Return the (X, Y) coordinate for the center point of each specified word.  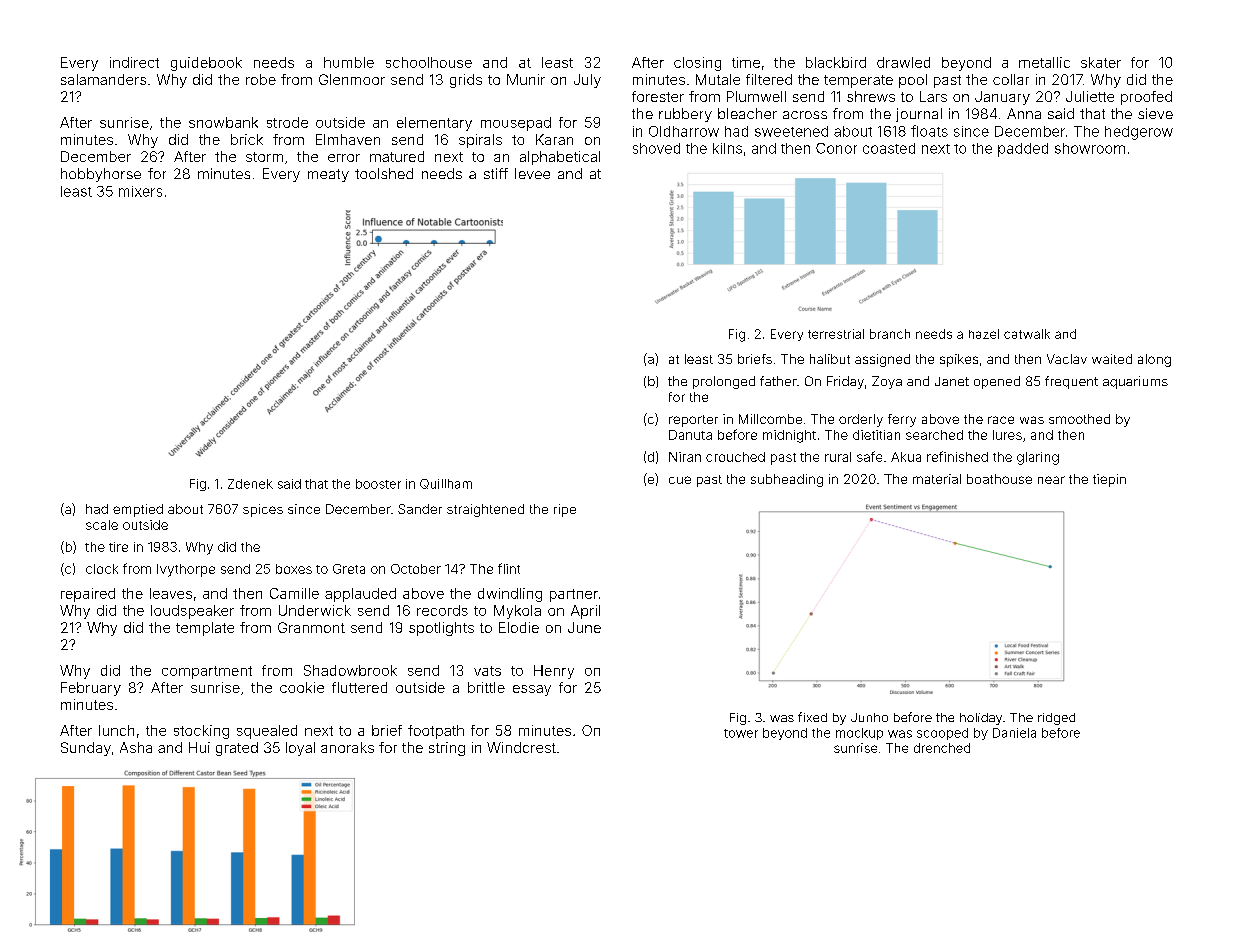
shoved (656, 148)
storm (264, 157)
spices (263, 510)
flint (509, 568)
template (205, 629)
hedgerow (1139, 133)
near (1051, 480)
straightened (485, 510)
